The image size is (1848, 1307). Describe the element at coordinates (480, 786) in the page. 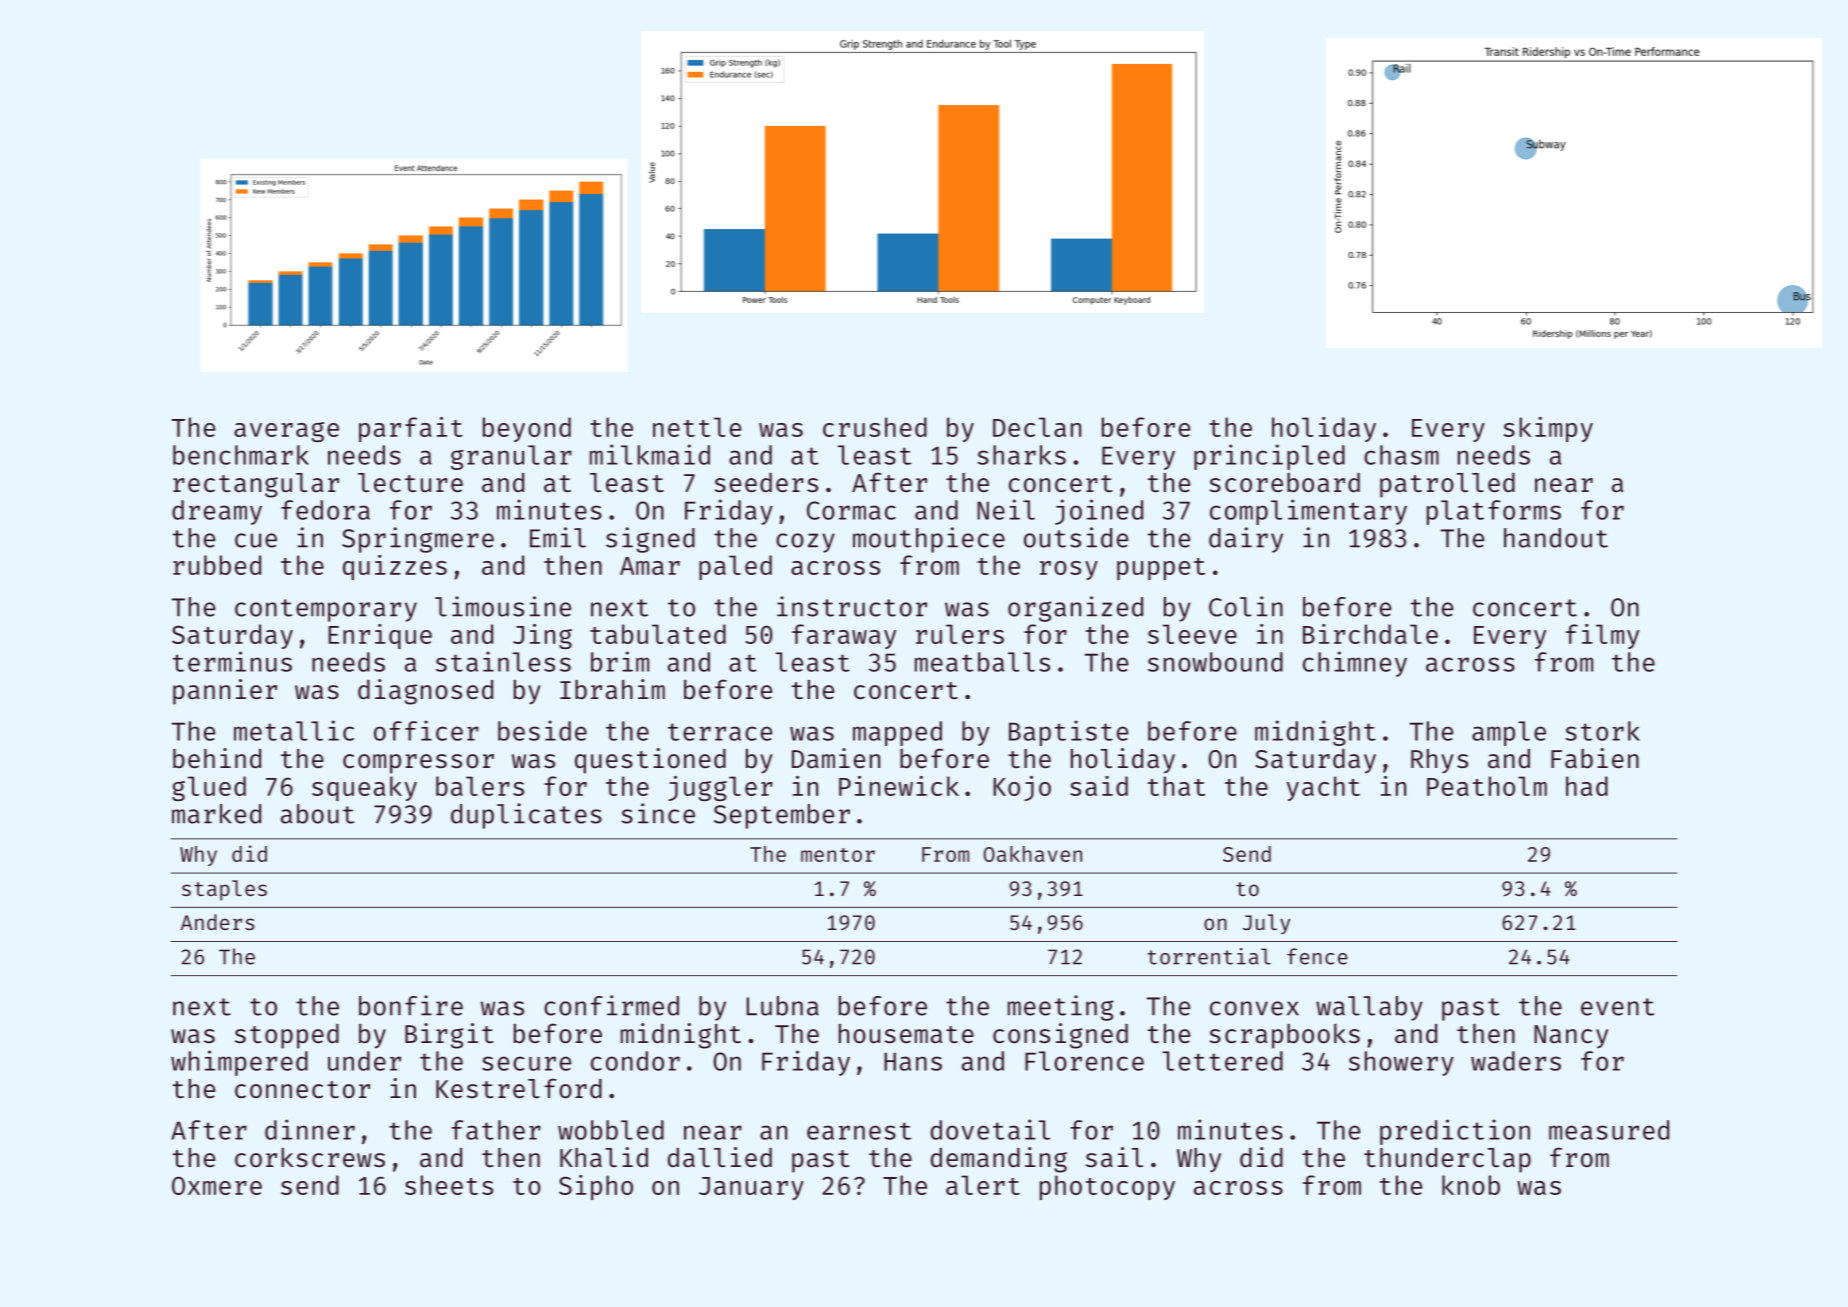

I see `balers` at that location.
